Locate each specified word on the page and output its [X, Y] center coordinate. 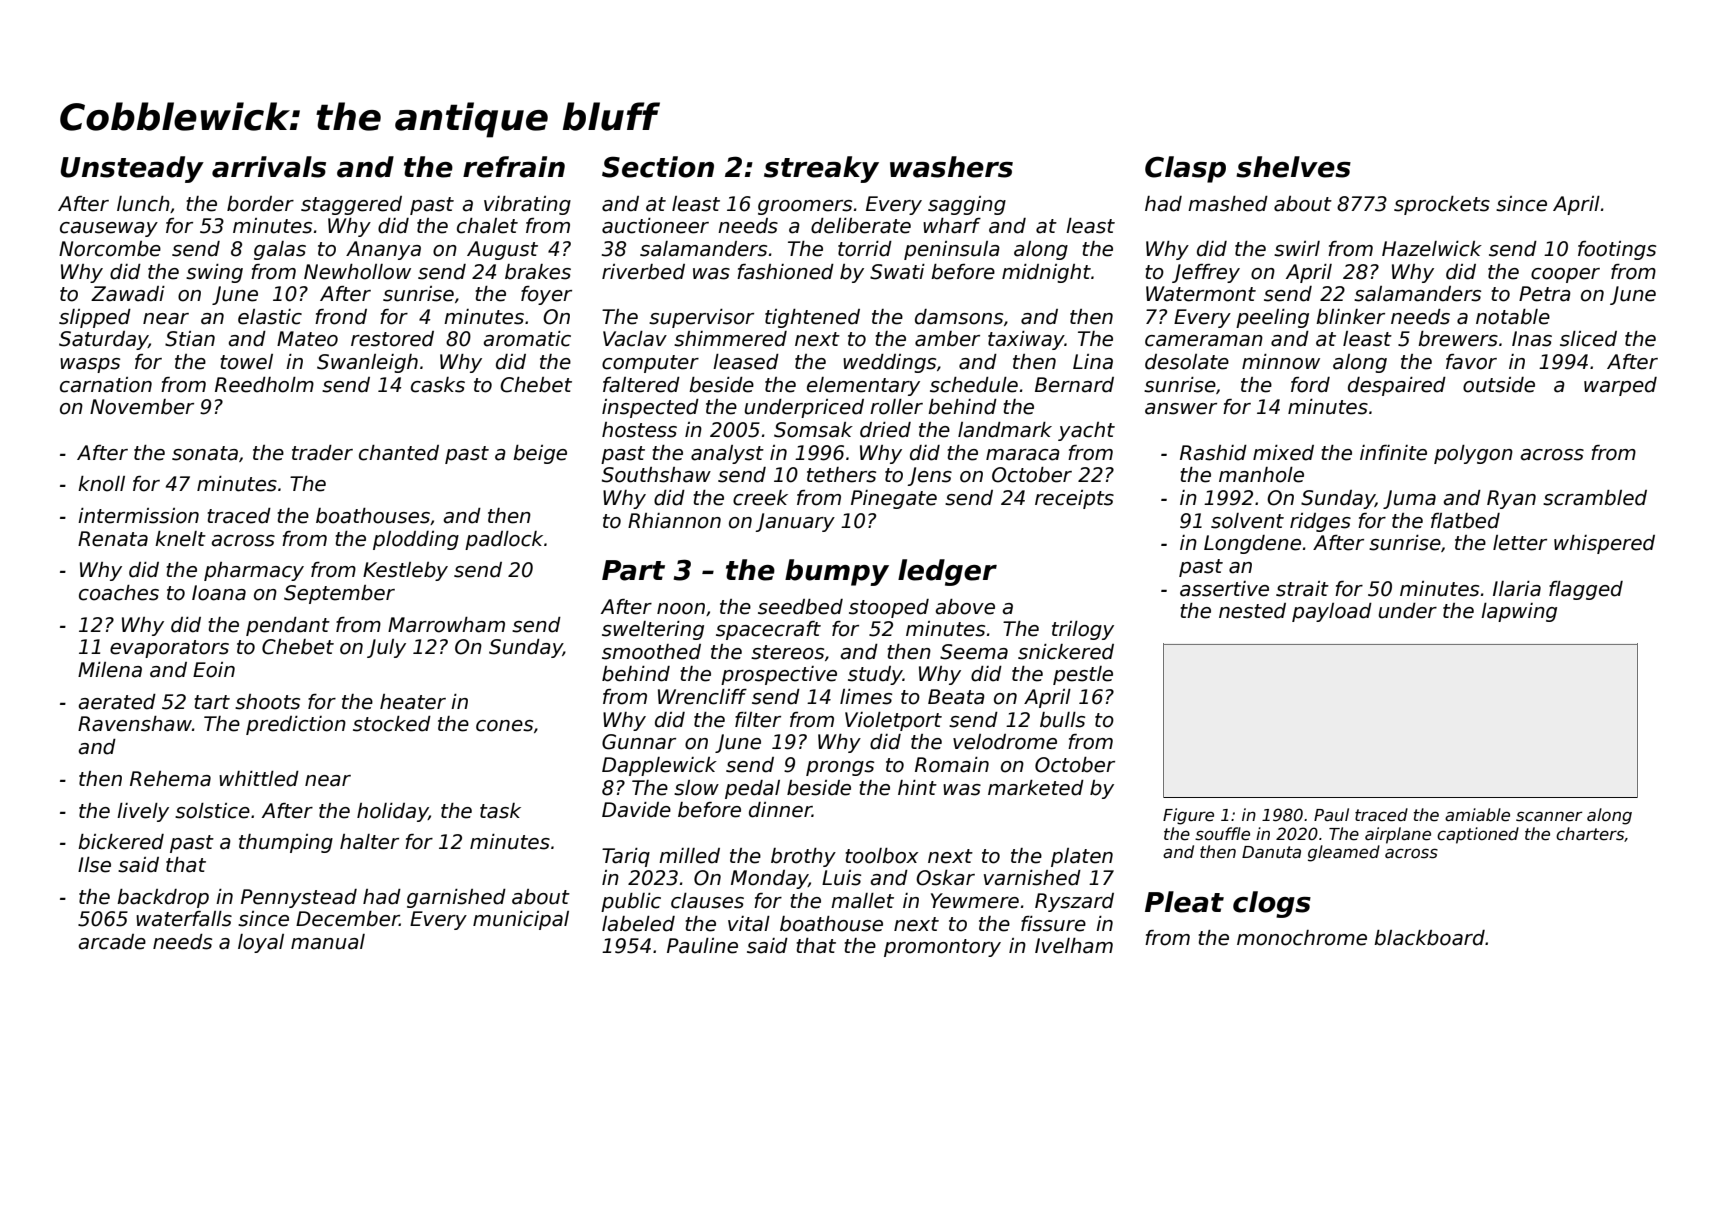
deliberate [861, 226]
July [386, 648]
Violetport [893, 721]
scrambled [1595, 498]
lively [143, 812]
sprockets [1442, 205]
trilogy [1083, 630]
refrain [514, 167]
